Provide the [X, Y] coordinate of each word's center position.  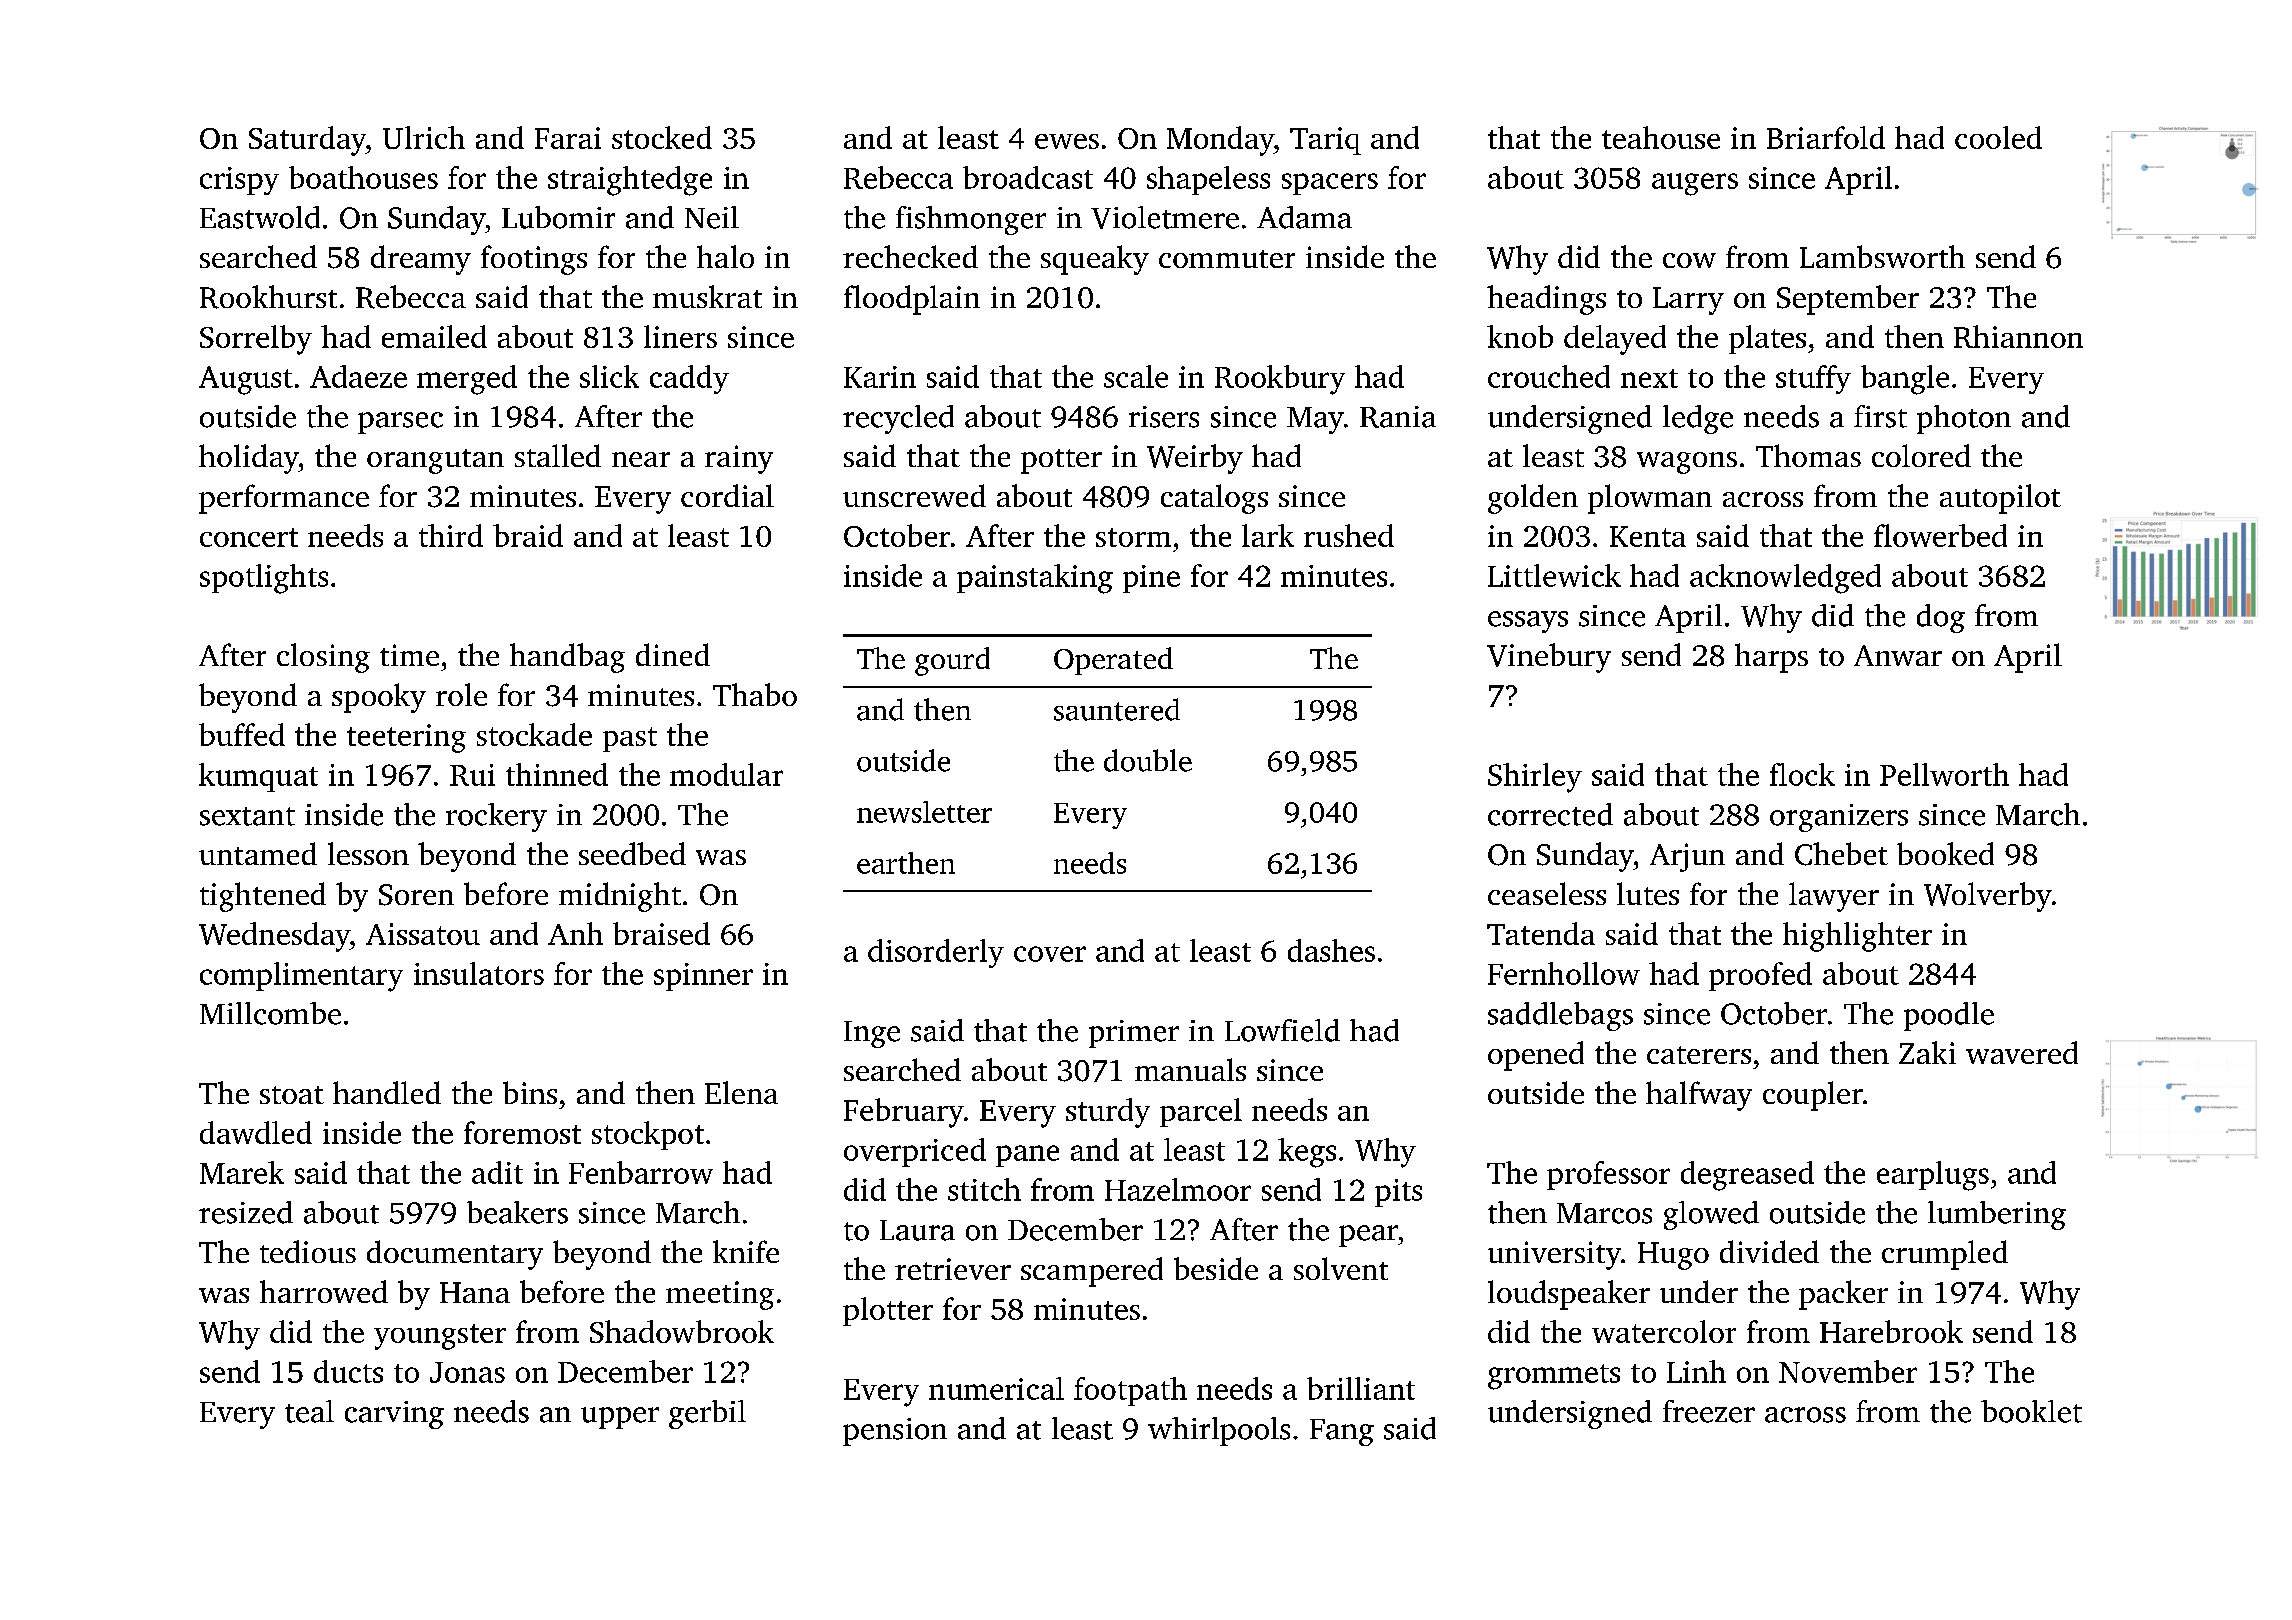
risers [1164, 417]
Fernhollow [1564, 973]
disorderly [936, 953]
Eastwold [260, 217]
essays [1528, 622]
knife [746, 1251]
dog [1941, 618]
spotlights [264, 579]
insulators [479, 973]
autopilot [2000, 499]
